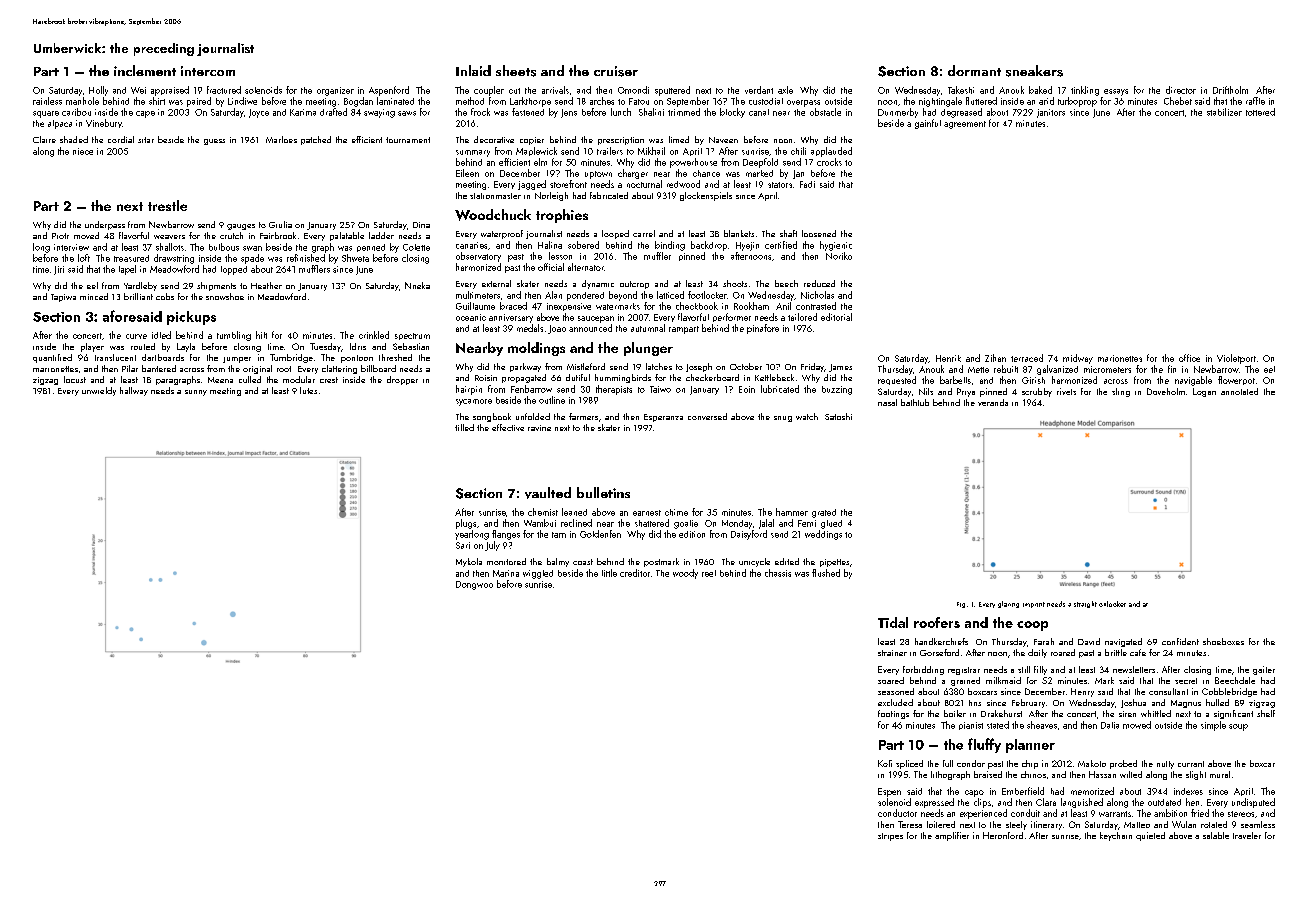 The width and height of the document is (1308, 924). What do you see at coordinates (1034, 71) in the document?
I see `sneakers` at bounding box center [1034, 71].
